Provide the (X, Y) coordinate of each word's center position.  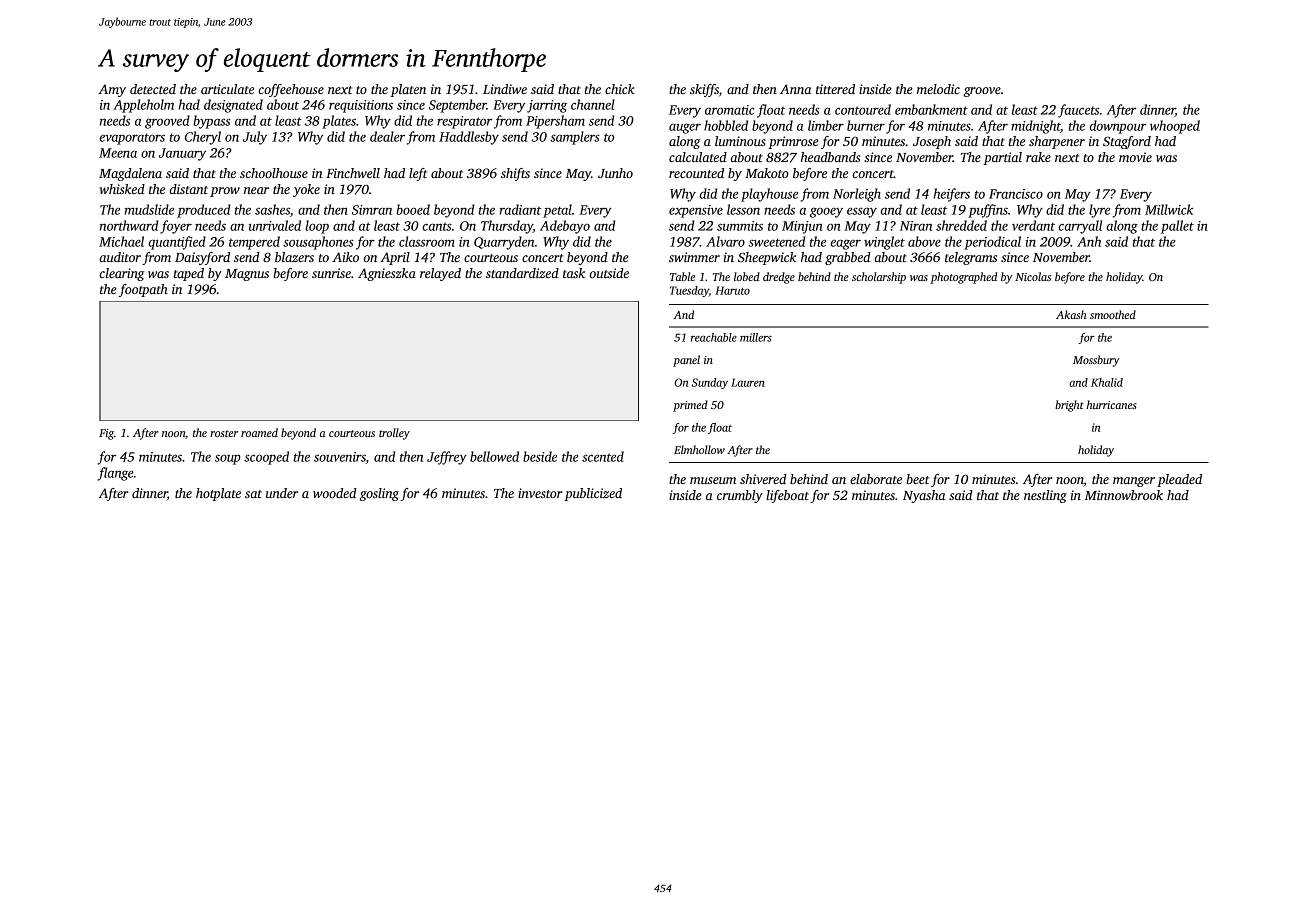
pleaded (1179, 480)
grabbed (848, 258)
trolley (394, 434)
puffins (988, 211)
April (395, 258)
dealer (387, 136)
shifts (515, 174)
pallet (1177, 227)
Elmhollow (699, 449)
